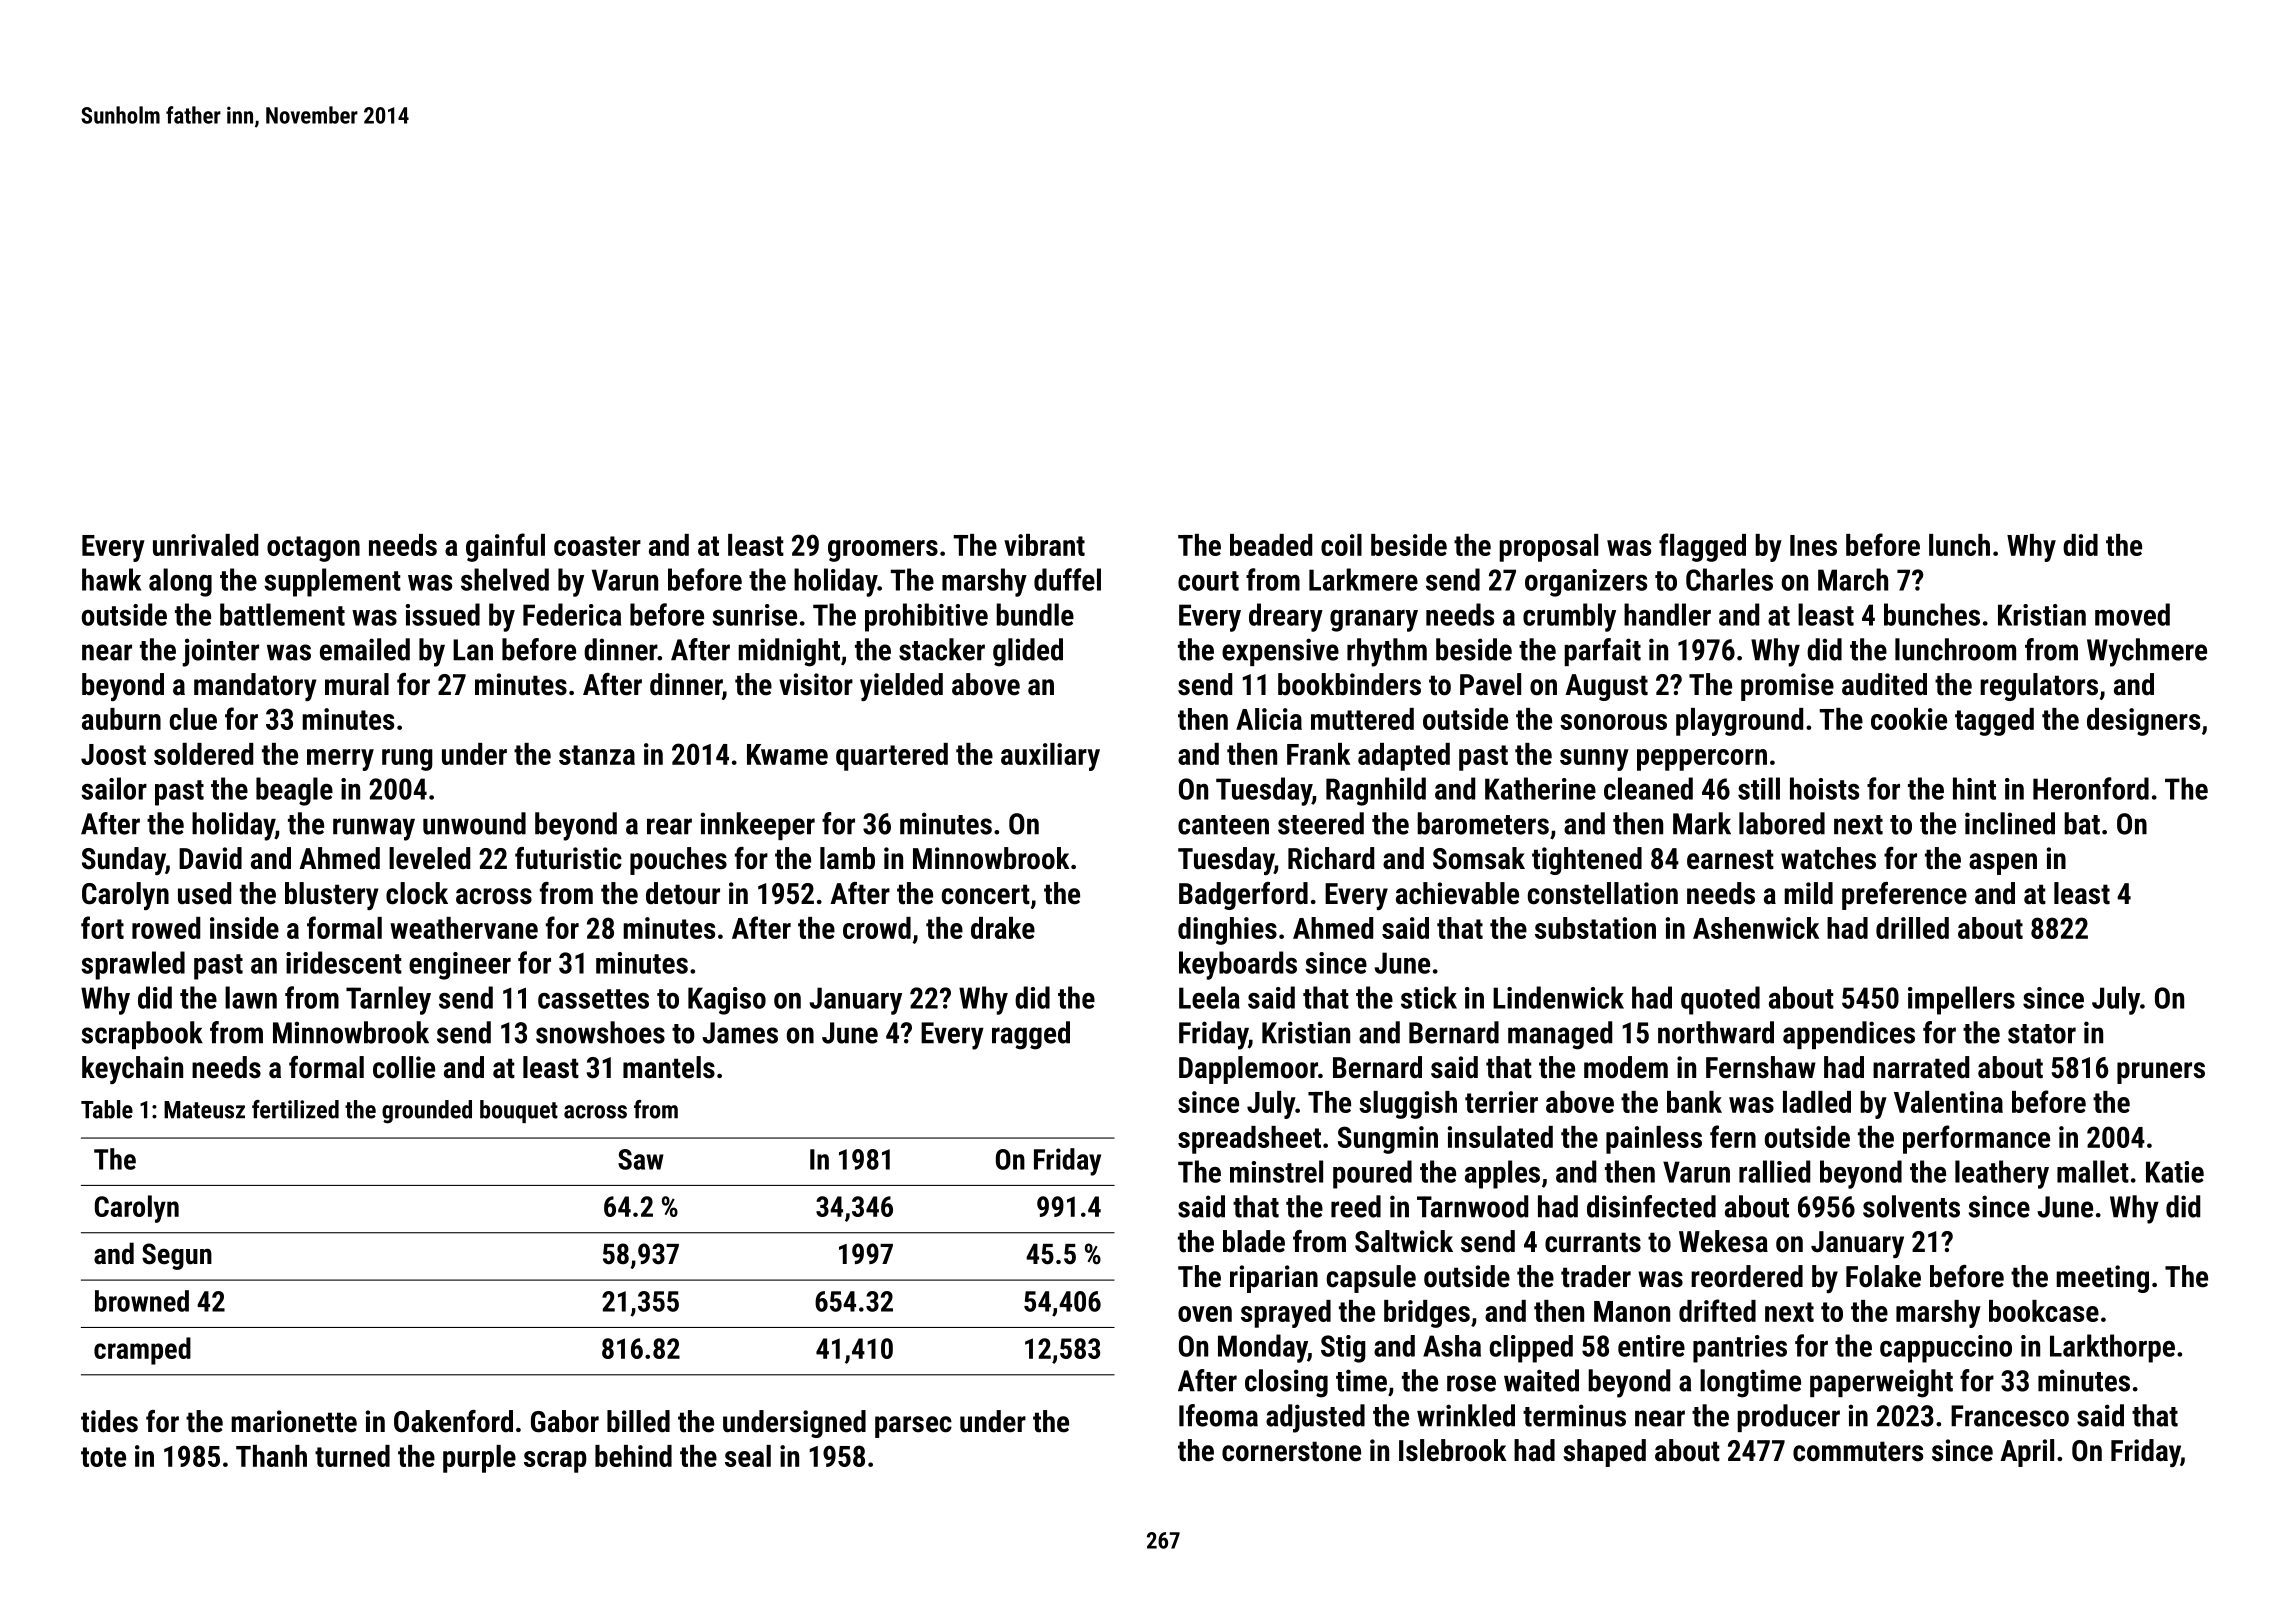  What do you see at coordinates (986, 894) in the screenshot?
I see `concert` at bounding box center [986, 894].
